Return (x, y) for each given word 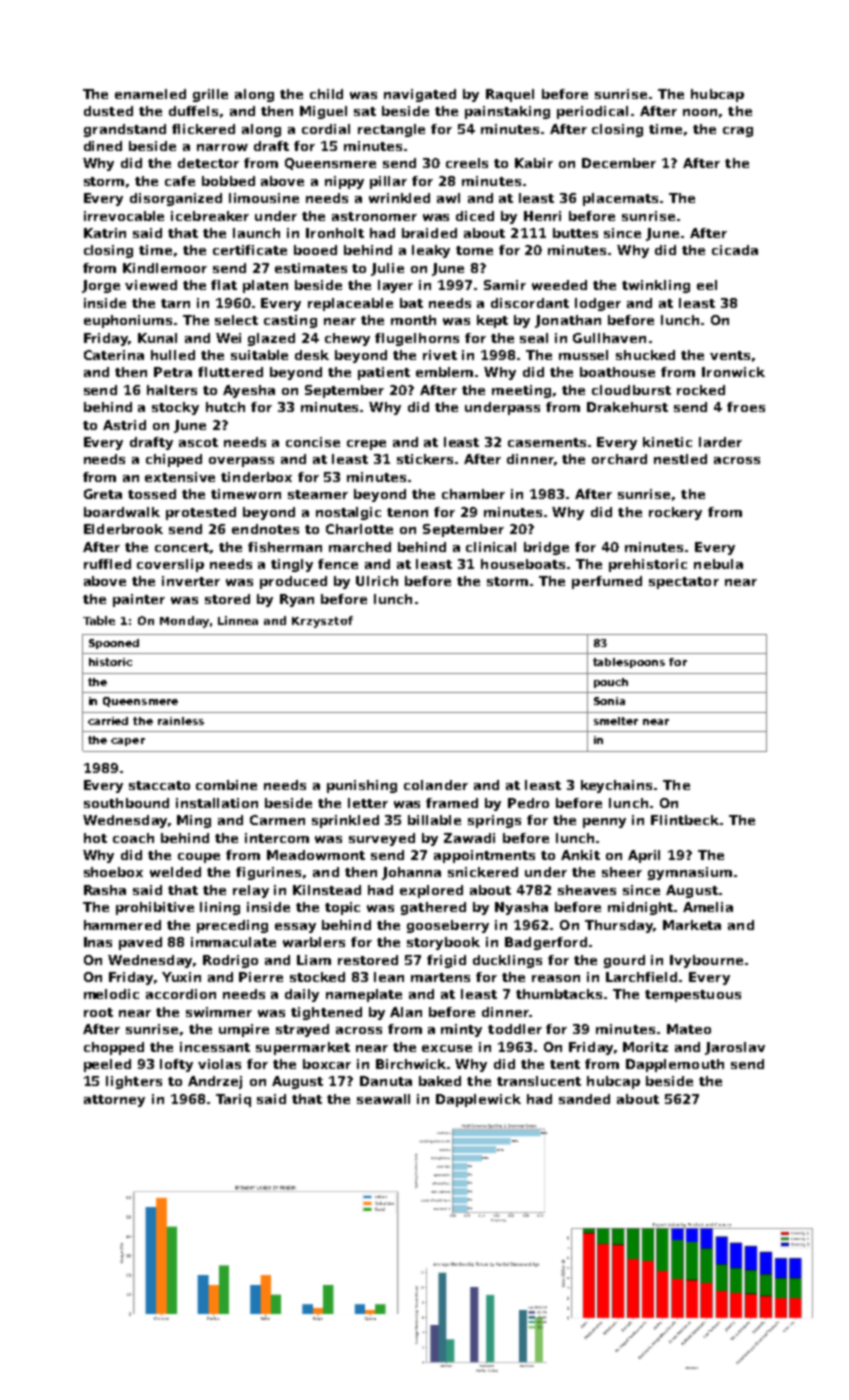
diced (475, 216)
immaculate (233, 942)
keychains (616, 786)
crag (738, 132)
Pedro (528, 803)
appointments (484, 856)
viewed (151, 285)
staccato (159, 785)
